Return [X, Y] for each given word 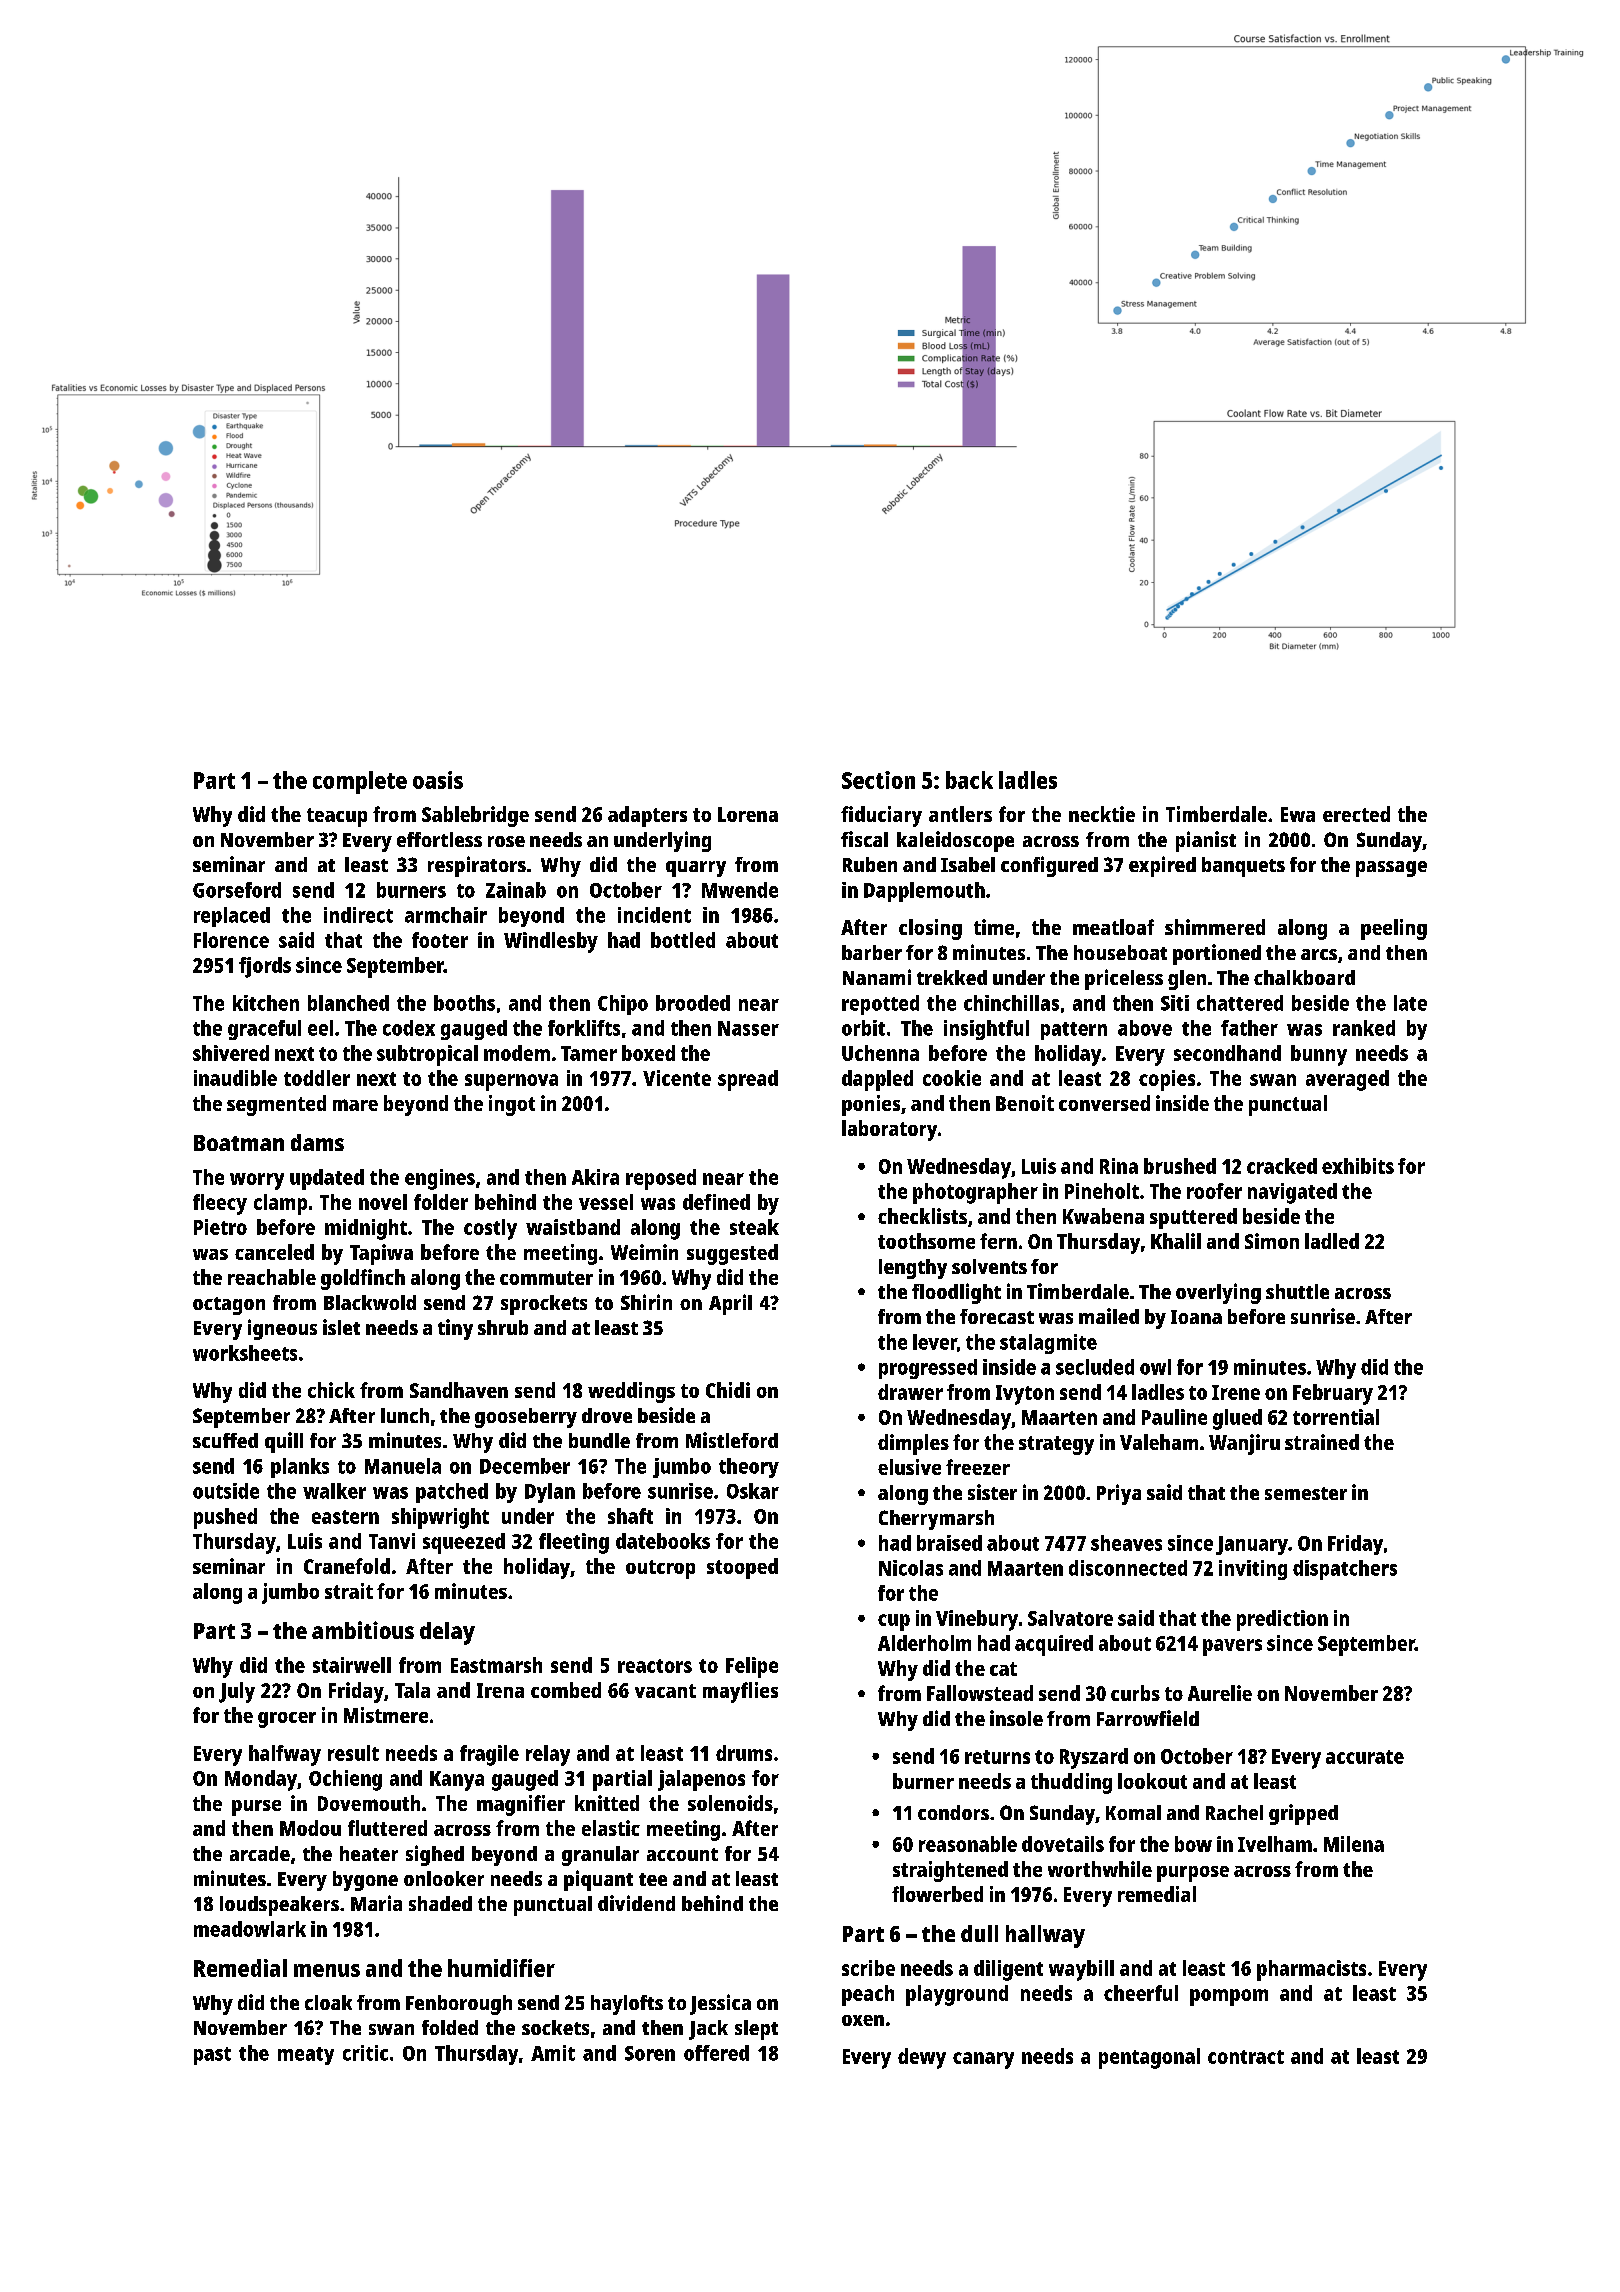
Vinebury [977, 1620]
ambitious [363, 1630]
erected [1356, 814]
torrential [1336, 1417]
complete [360, 782]
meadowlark [250, 1929]
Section [878, 780]
